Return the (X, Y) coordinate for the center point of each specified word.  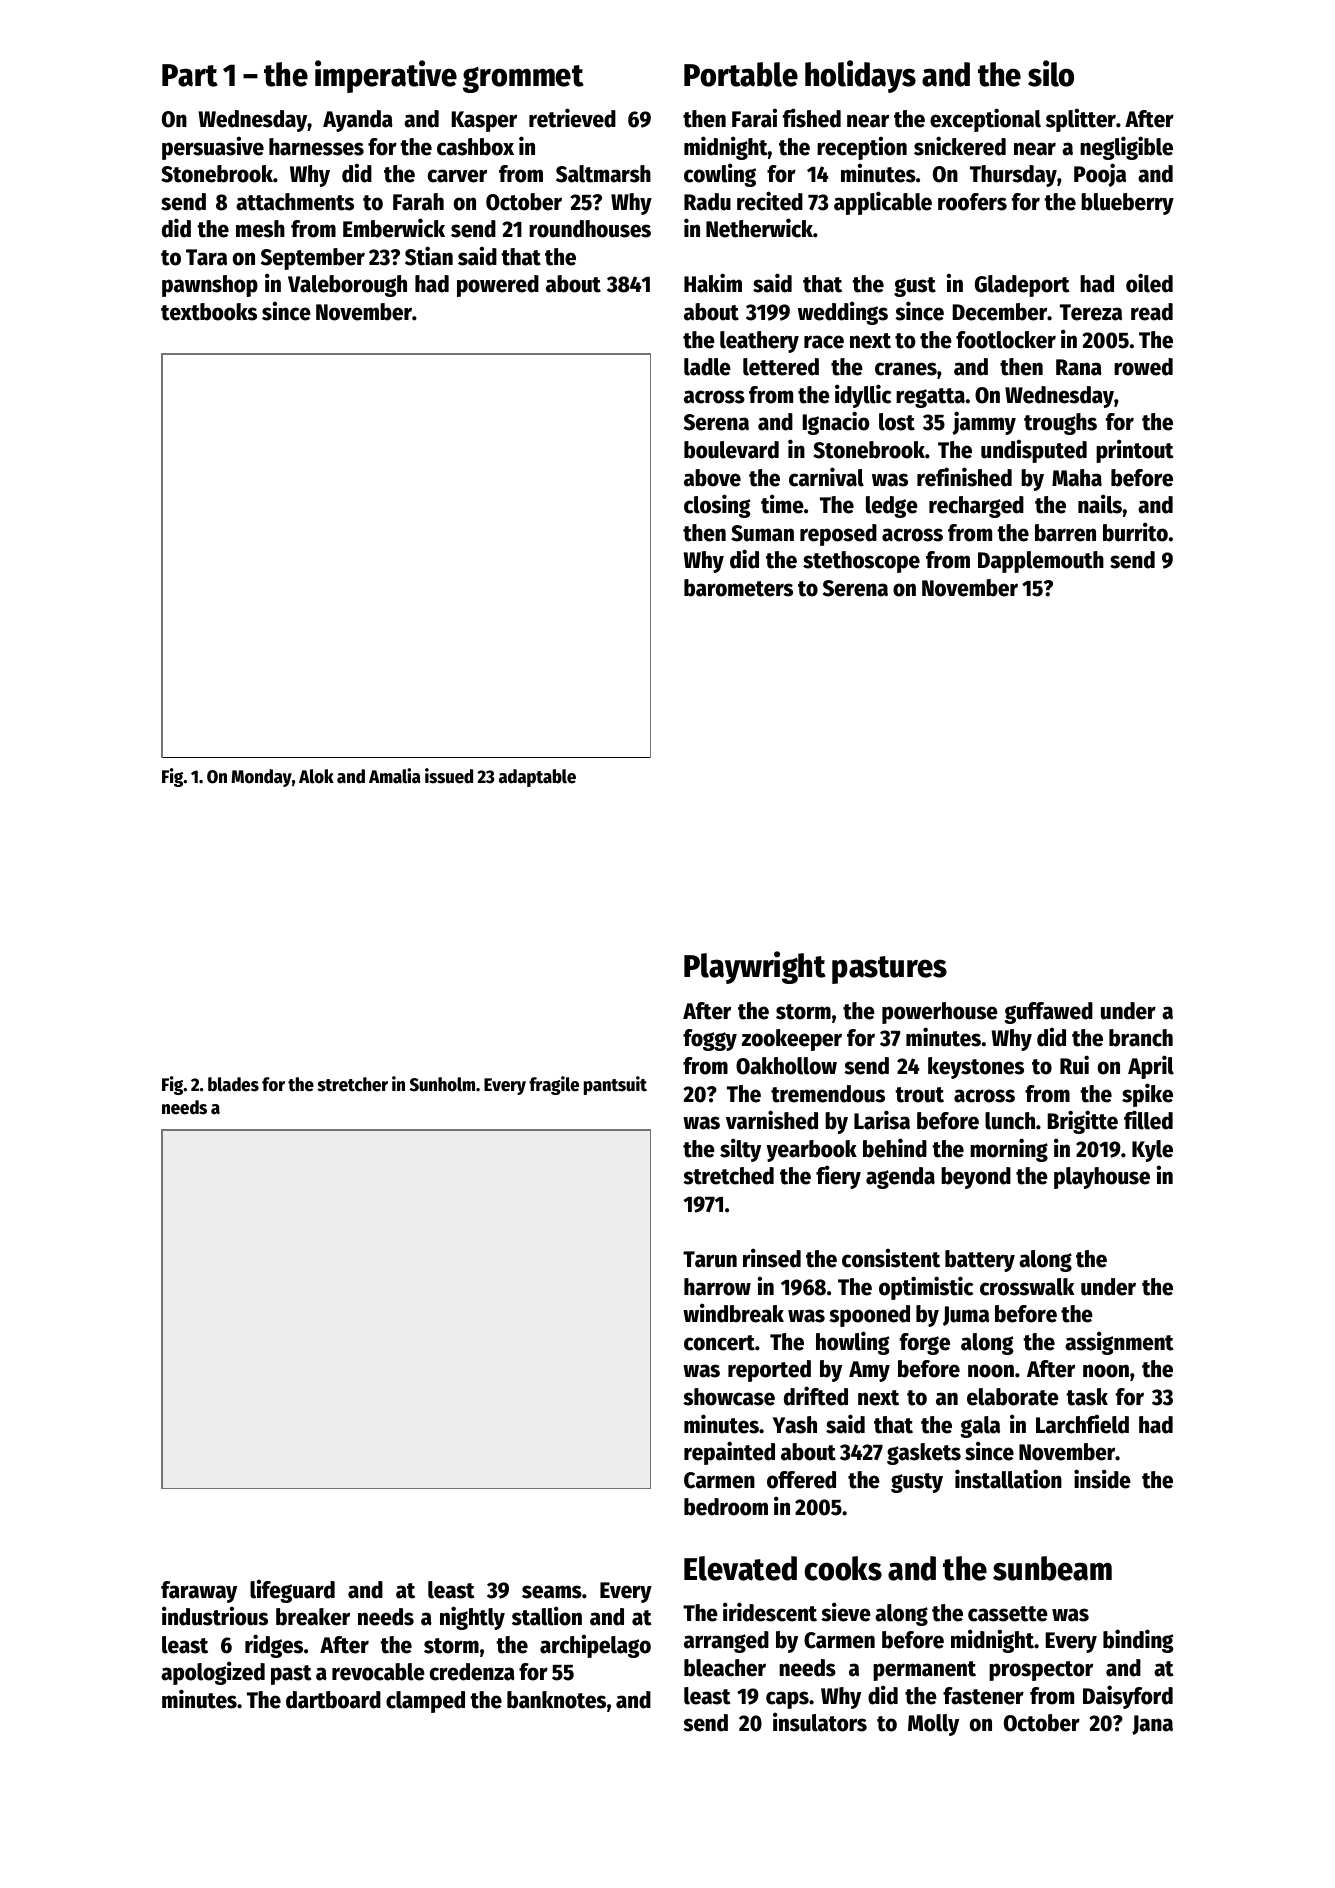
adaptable (537, 778)
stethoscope (861, 562)
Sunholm (442, 1084)
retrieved (572, 118)
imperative (386, 76)
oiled (1149, 283)
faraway (199, 1592)
